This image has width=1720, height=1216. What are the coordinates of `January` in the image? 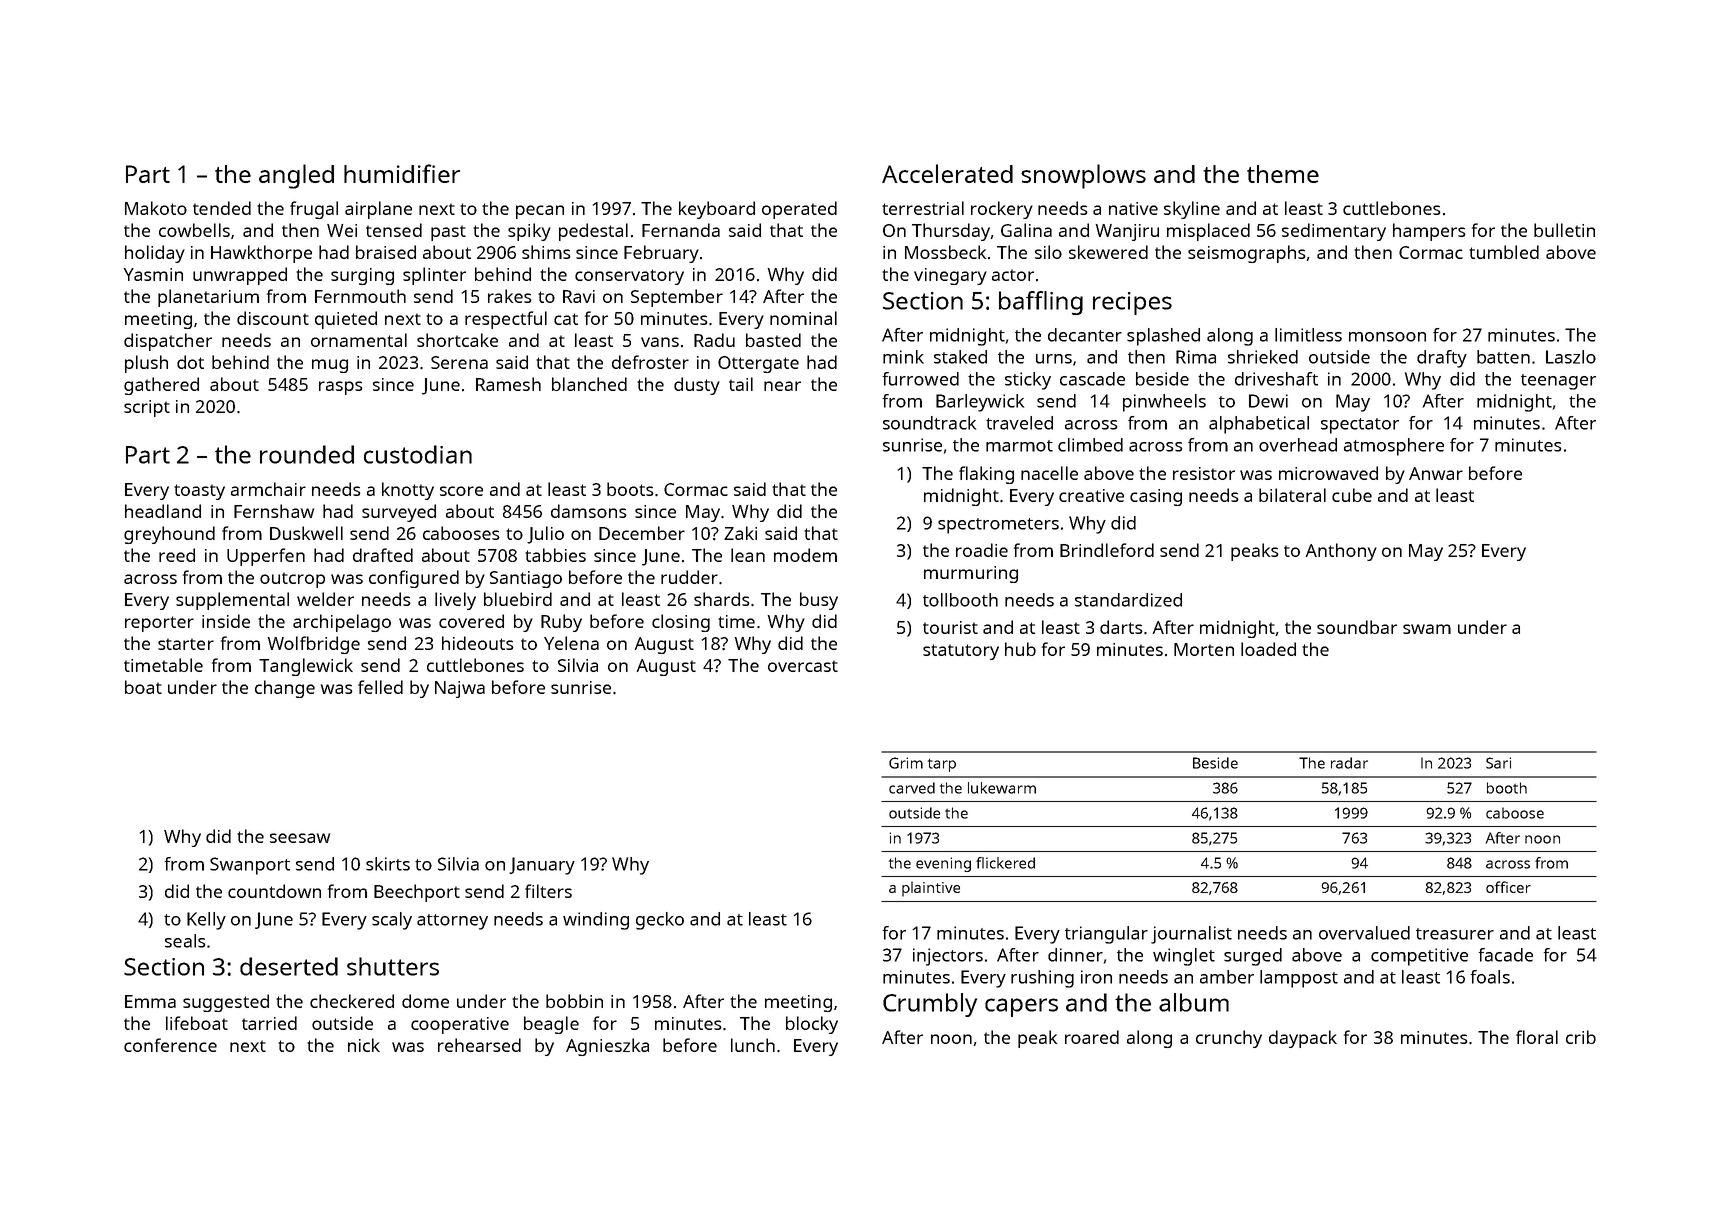 It's located at (542, 866).
